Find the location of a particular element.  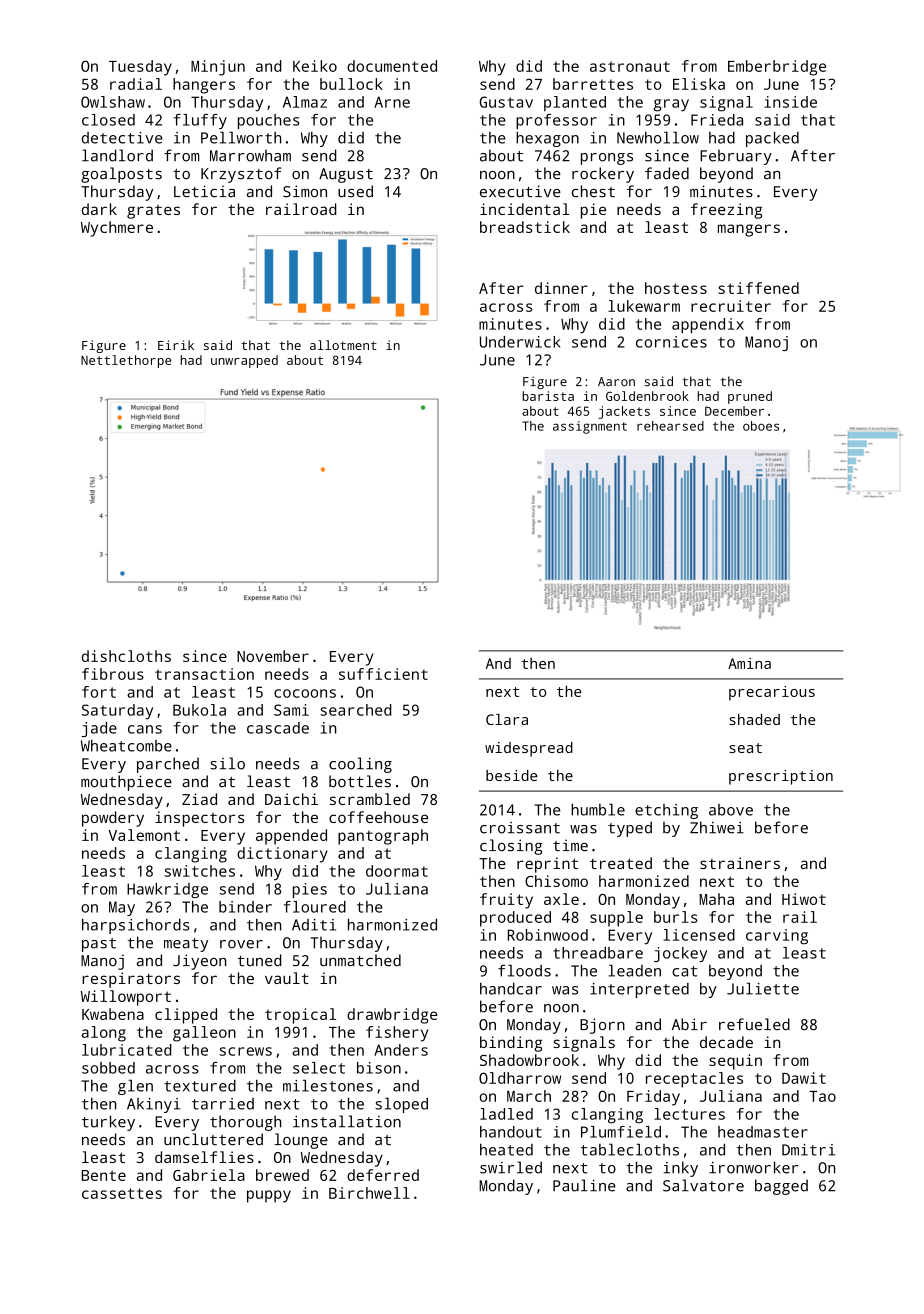

hostess is located at coordinates (676, 288).
